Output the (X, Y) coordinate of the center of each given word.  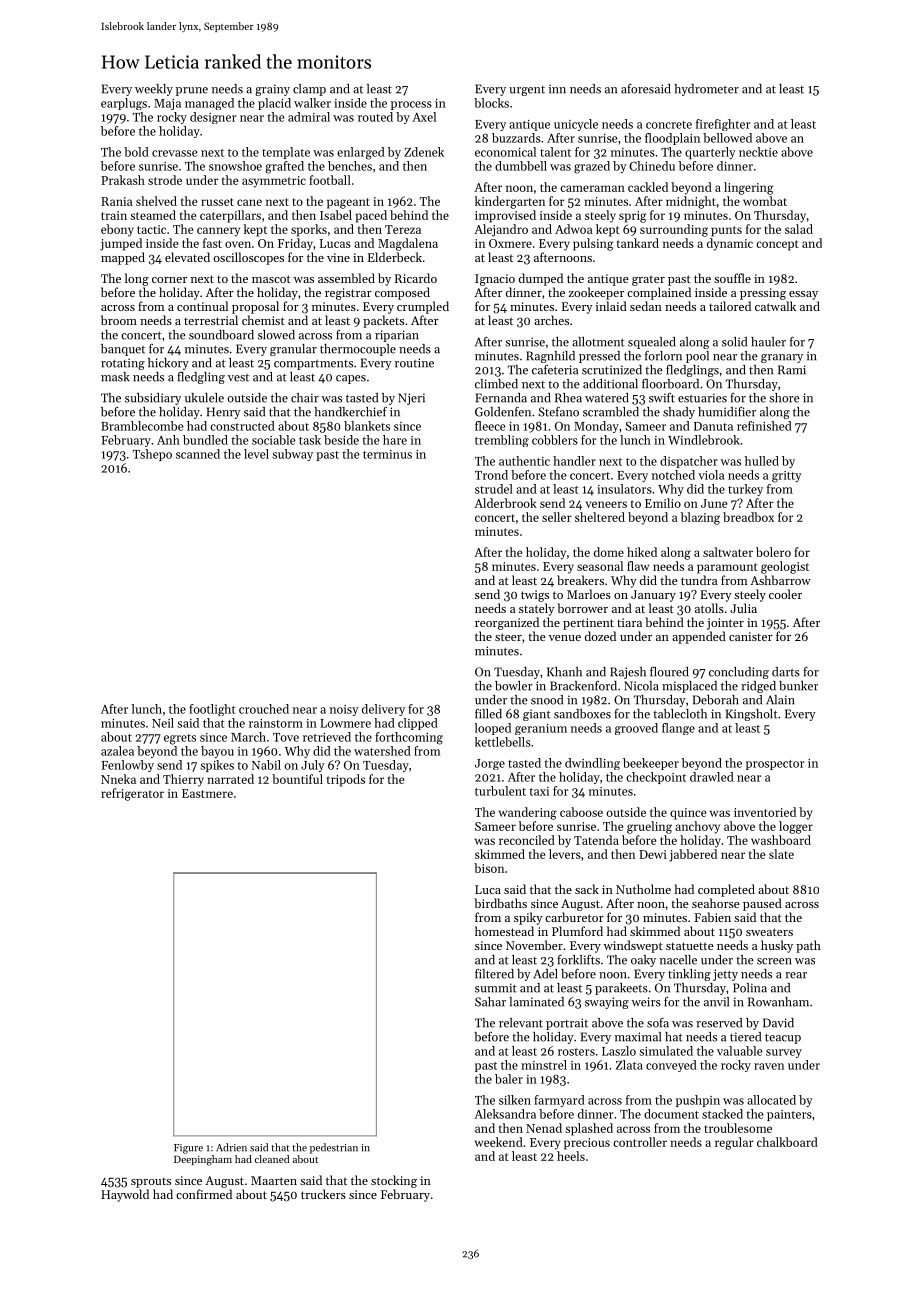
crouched (264, 709)
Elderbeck (395, 257)
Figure (188, 1149)
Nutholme (643, 889)
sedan (646, 306)
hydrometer (706, 90)
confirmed (204, 1194)
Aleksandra (505, 1114)
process (411, 105)
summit (496, 988)
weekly (154, 90)
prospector (775, 765)
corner (169, 280)
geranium (541, 729)
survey (784, 1053)
